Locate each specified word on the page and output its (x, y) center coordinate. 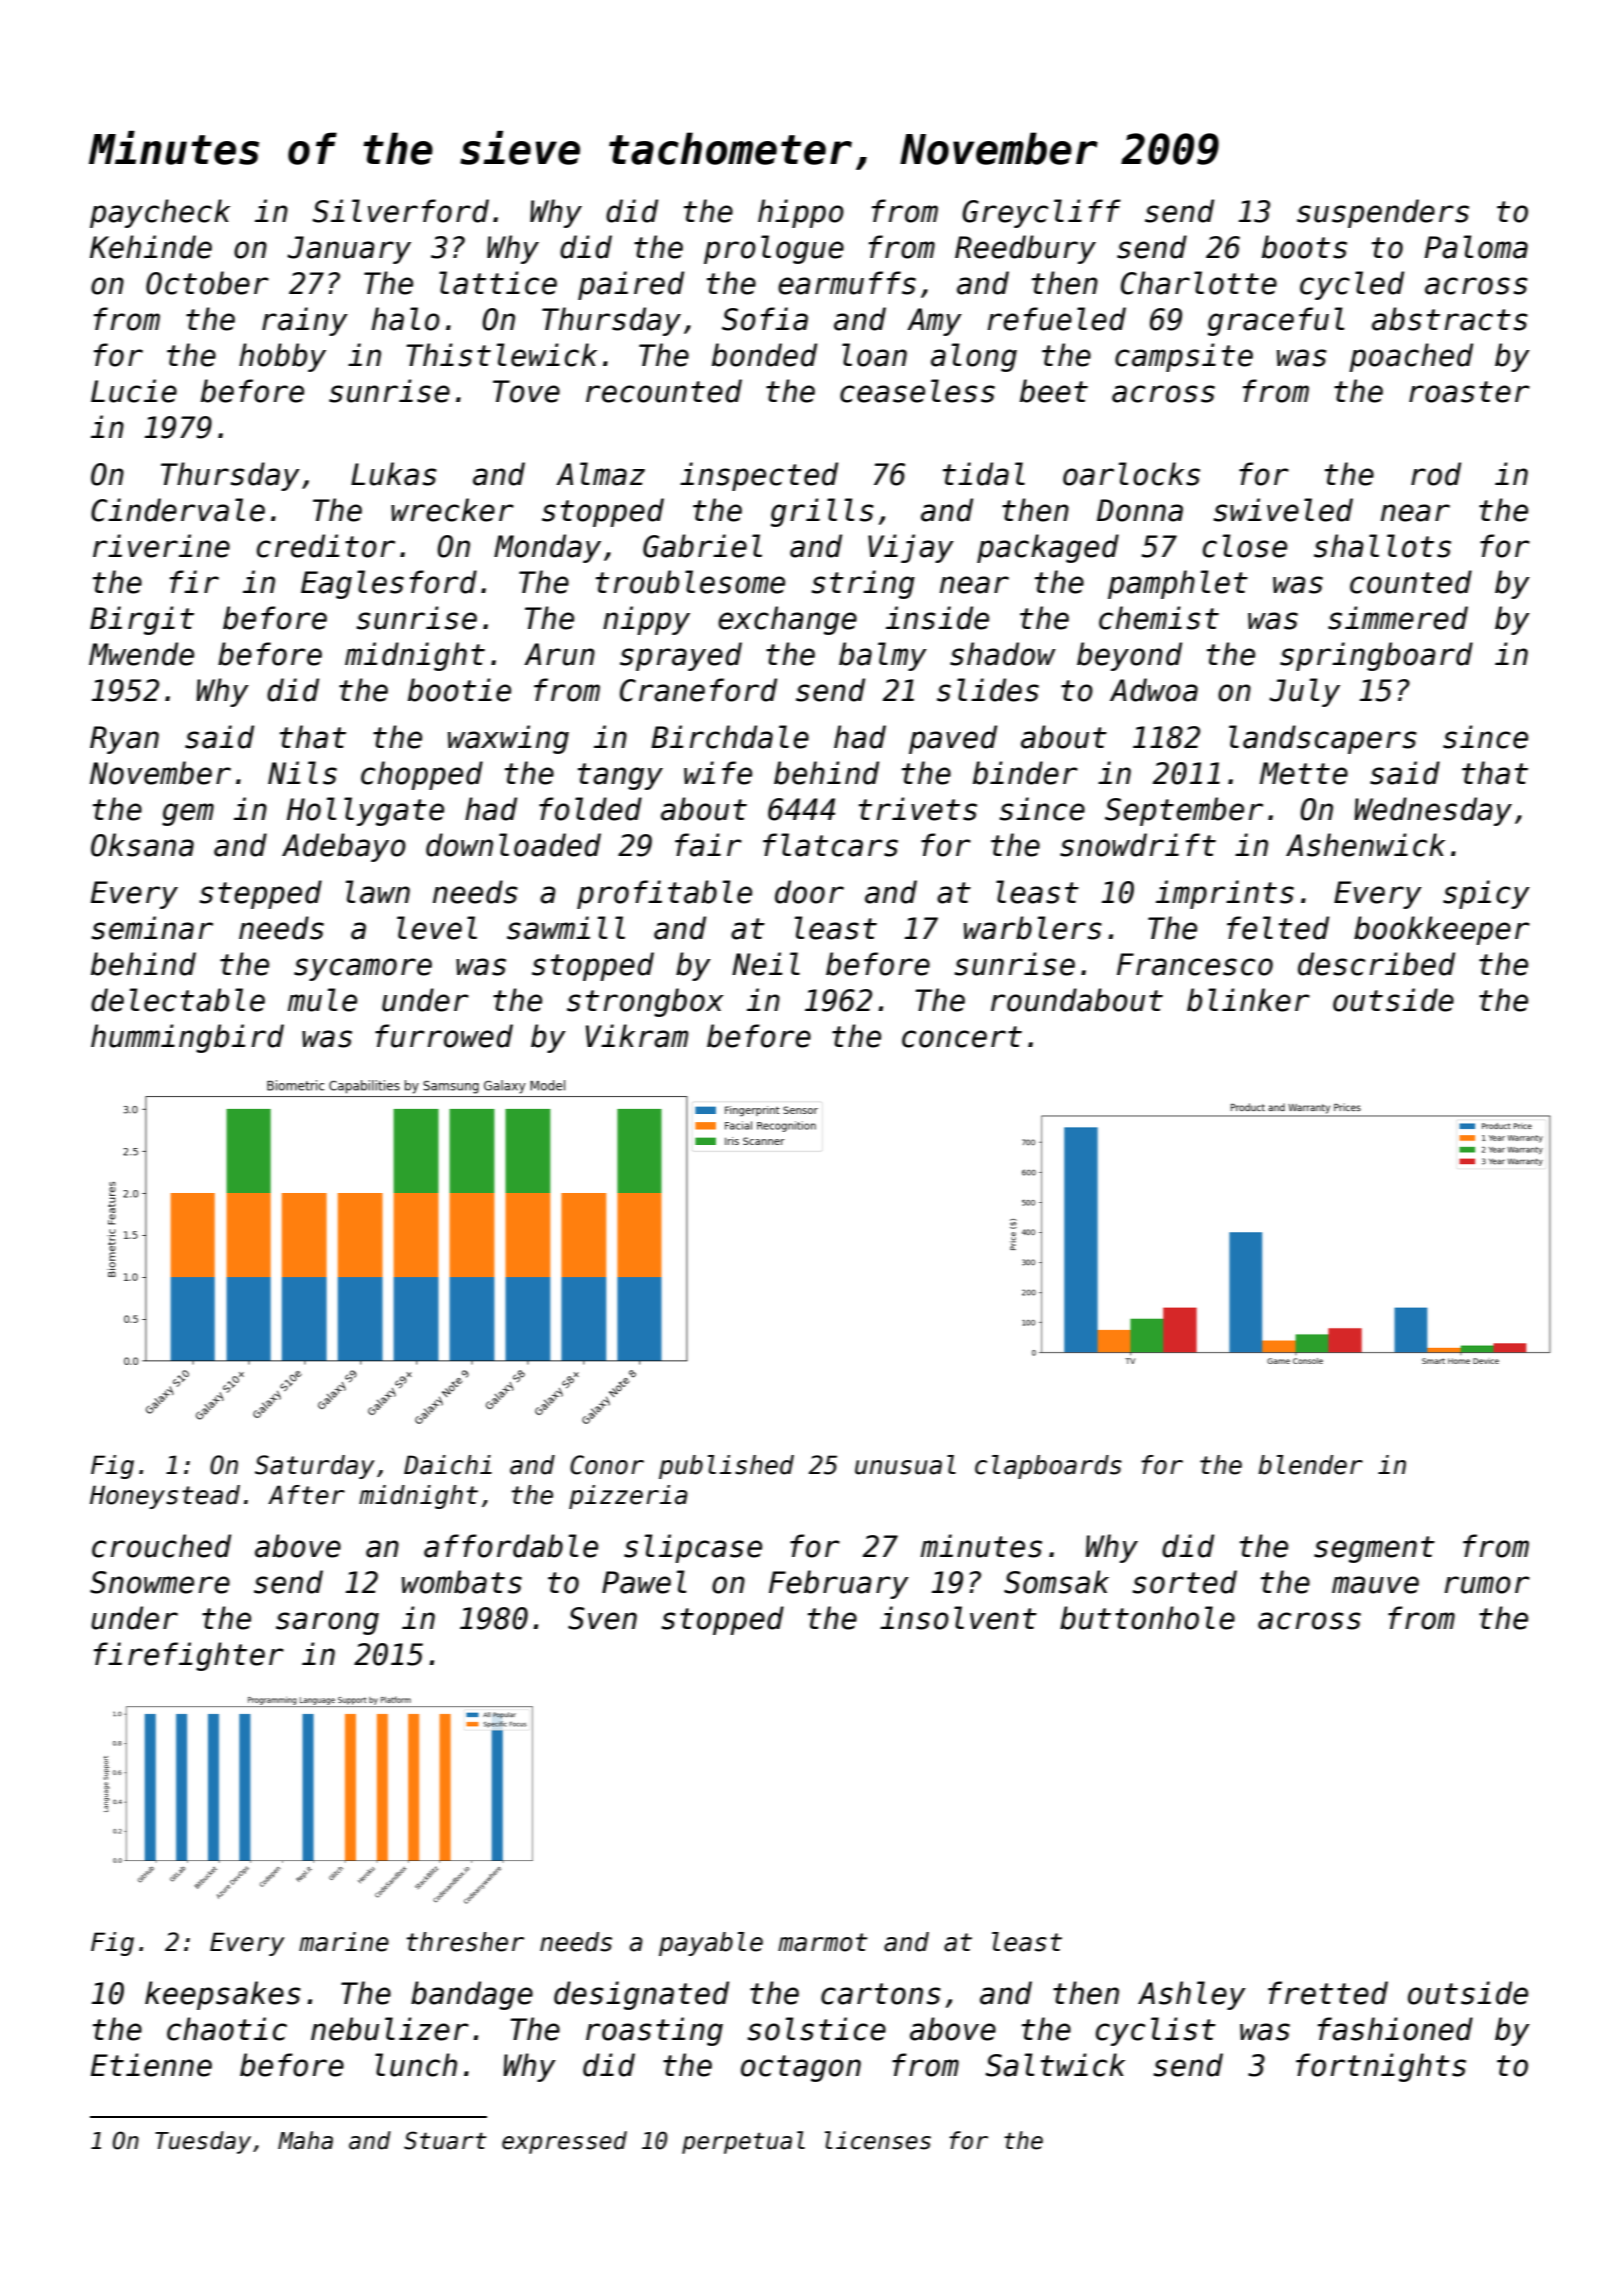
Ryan (124, 740)
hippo (801, 213)
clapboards (1048, 1467)
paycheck (160, 213)
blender (1310, 1465)
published (726, 1467)
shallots (1382, 546)
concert (962, 1037)
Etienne (151, 2065)
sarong (327, 1623)
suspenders (1383, 213)
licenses (878, 2140)
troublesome (690, 582)
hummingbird (187, 1038)
